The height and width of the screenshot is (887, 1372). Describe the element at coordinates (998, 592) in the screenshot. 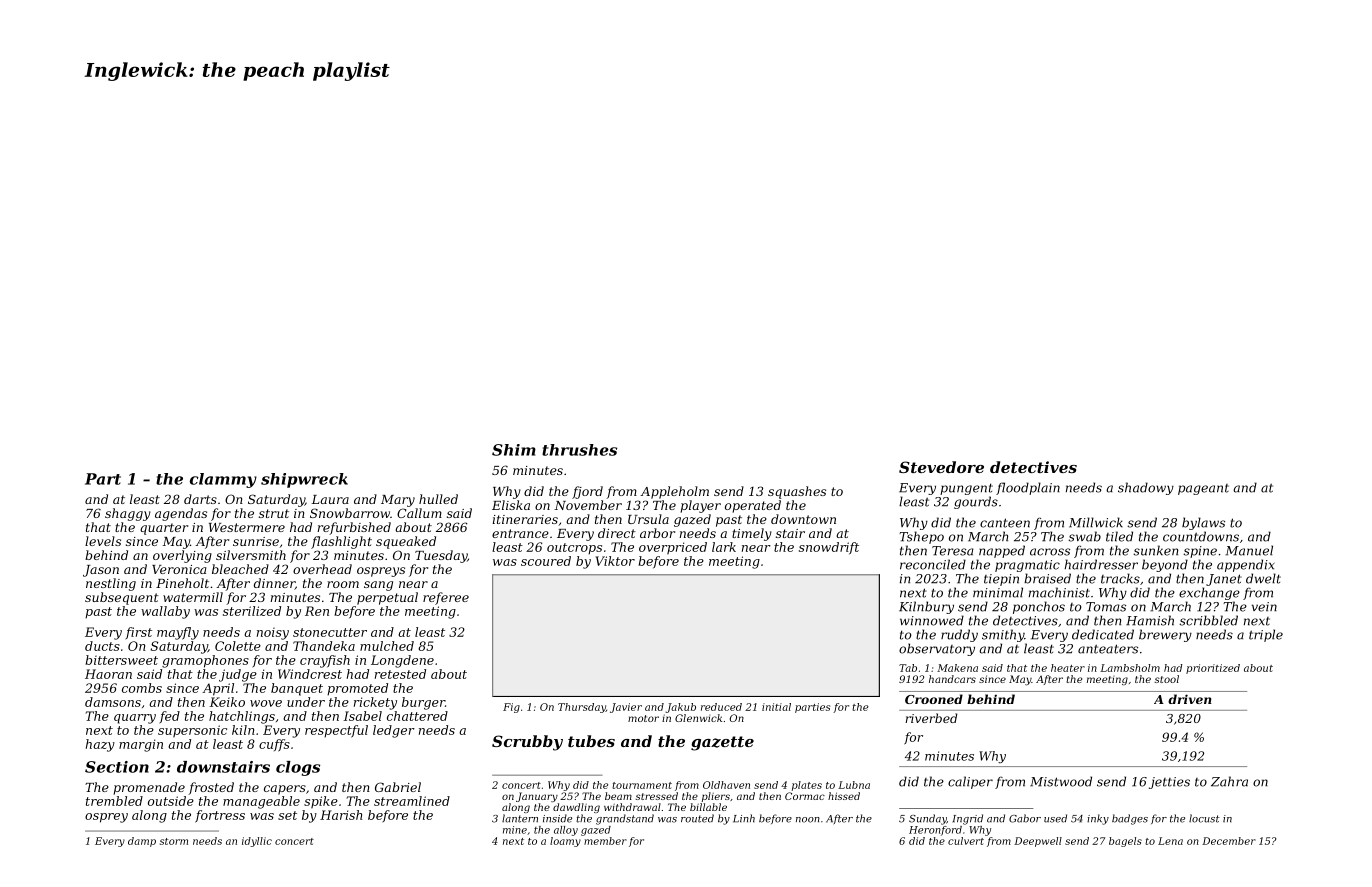

I see `minimal` at that location.
